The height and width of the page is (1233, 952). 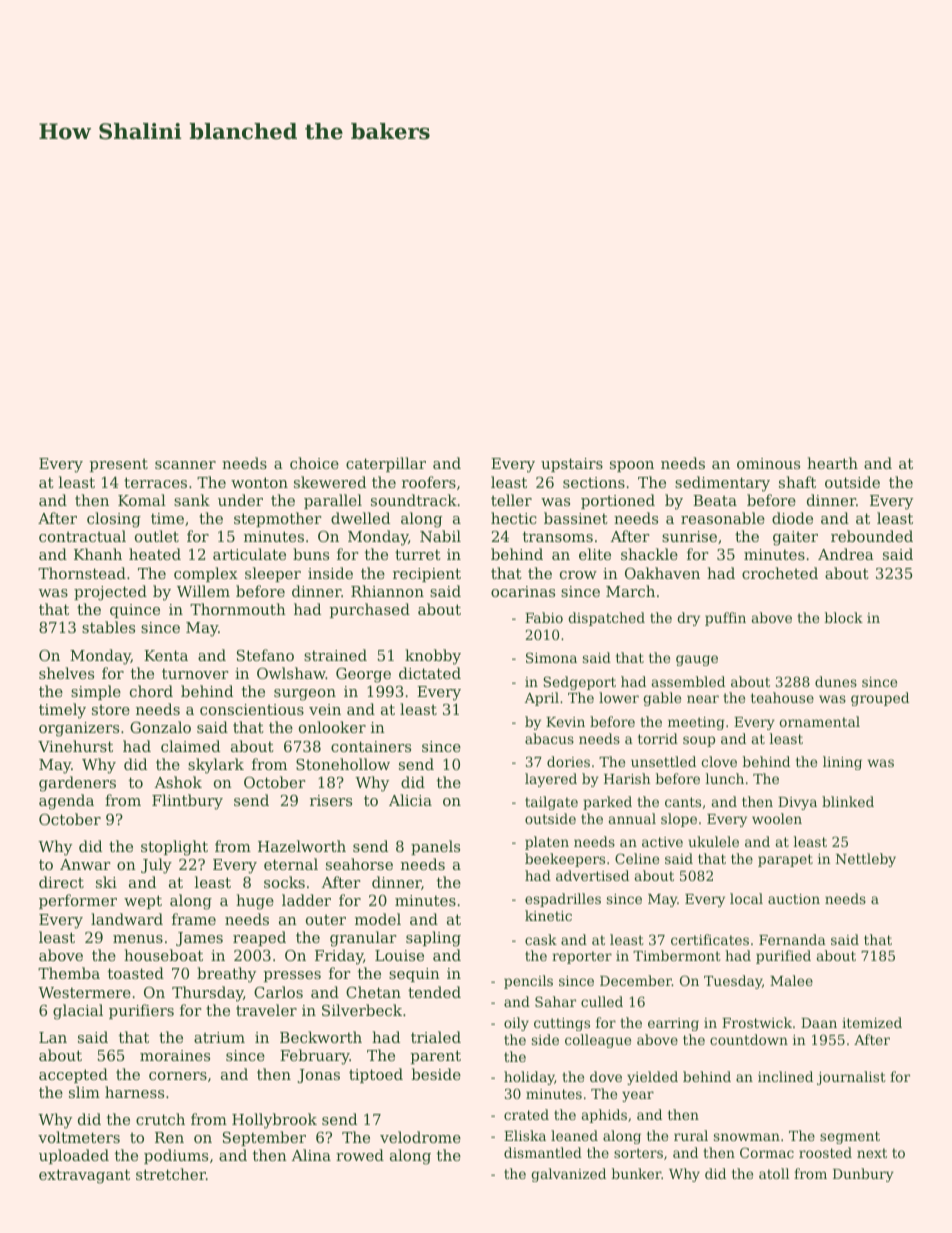 What do you see at coordinates (863, 1175) in the page?
I see `Dunbury` at bounding box center [863, 1175].
